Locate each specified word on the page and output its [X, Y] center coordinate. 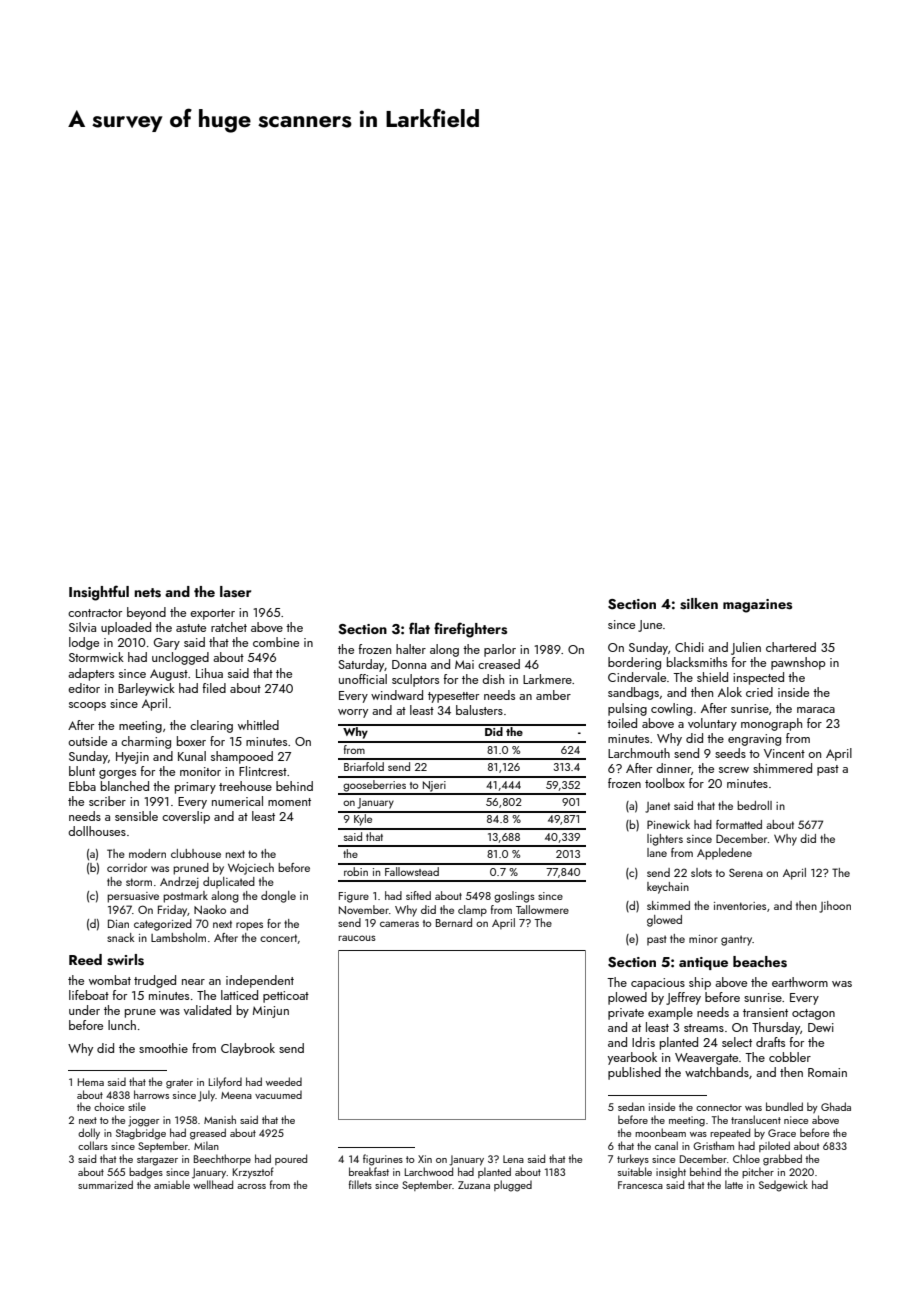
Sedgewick [783, 1186]
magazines [757, 606]
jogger [143, 1121]
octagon [813, 1014]
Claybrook [248, 1049]
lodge [84, 643]
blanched [125, 786]
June [650, 626]
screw [734, 770]
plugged [513, 1186]
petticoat [286, 997]
